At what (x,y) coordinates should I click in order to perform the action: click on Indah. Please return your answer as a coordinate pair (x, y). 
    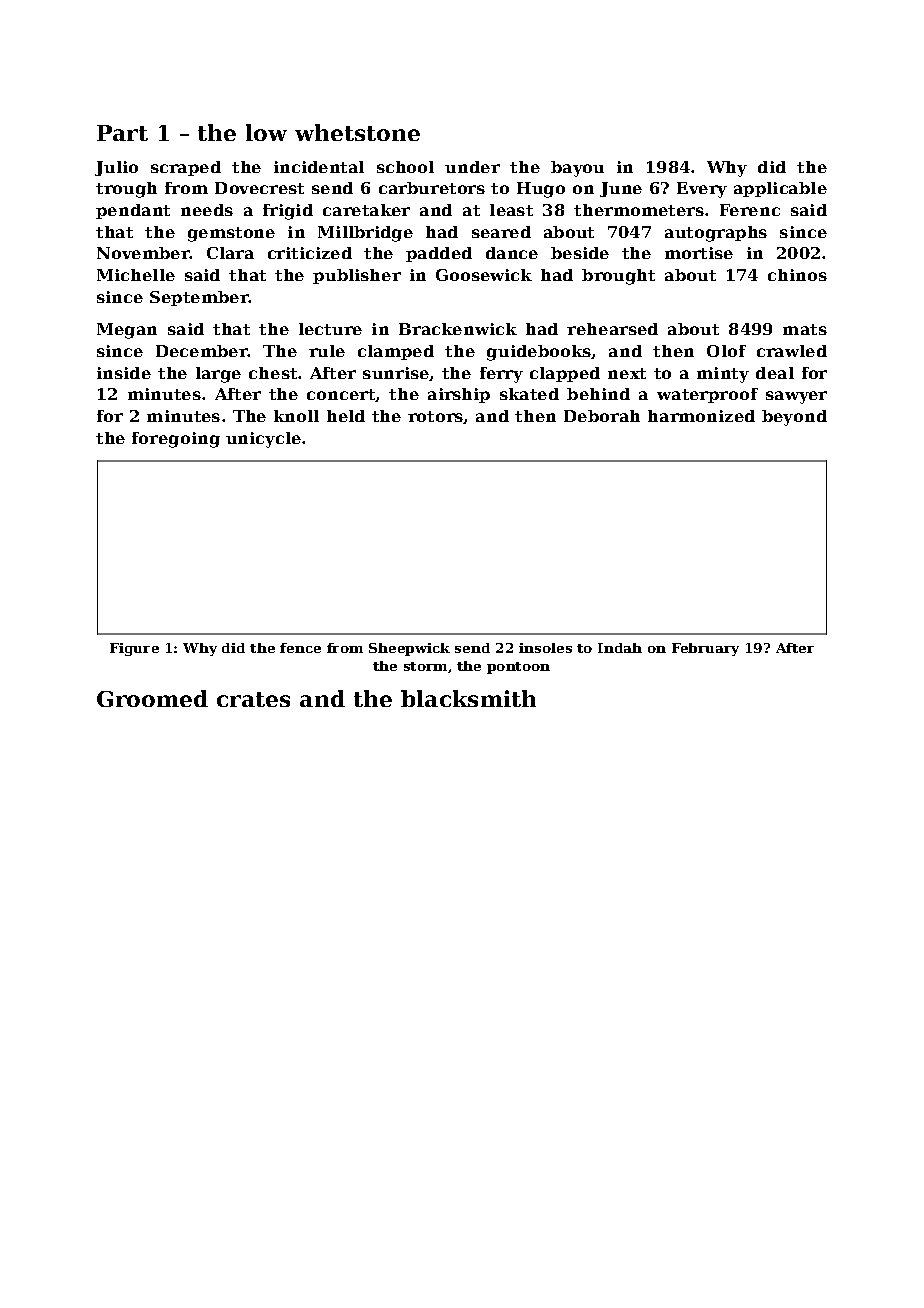
    Looking at the image, I should click on (620, 648).
